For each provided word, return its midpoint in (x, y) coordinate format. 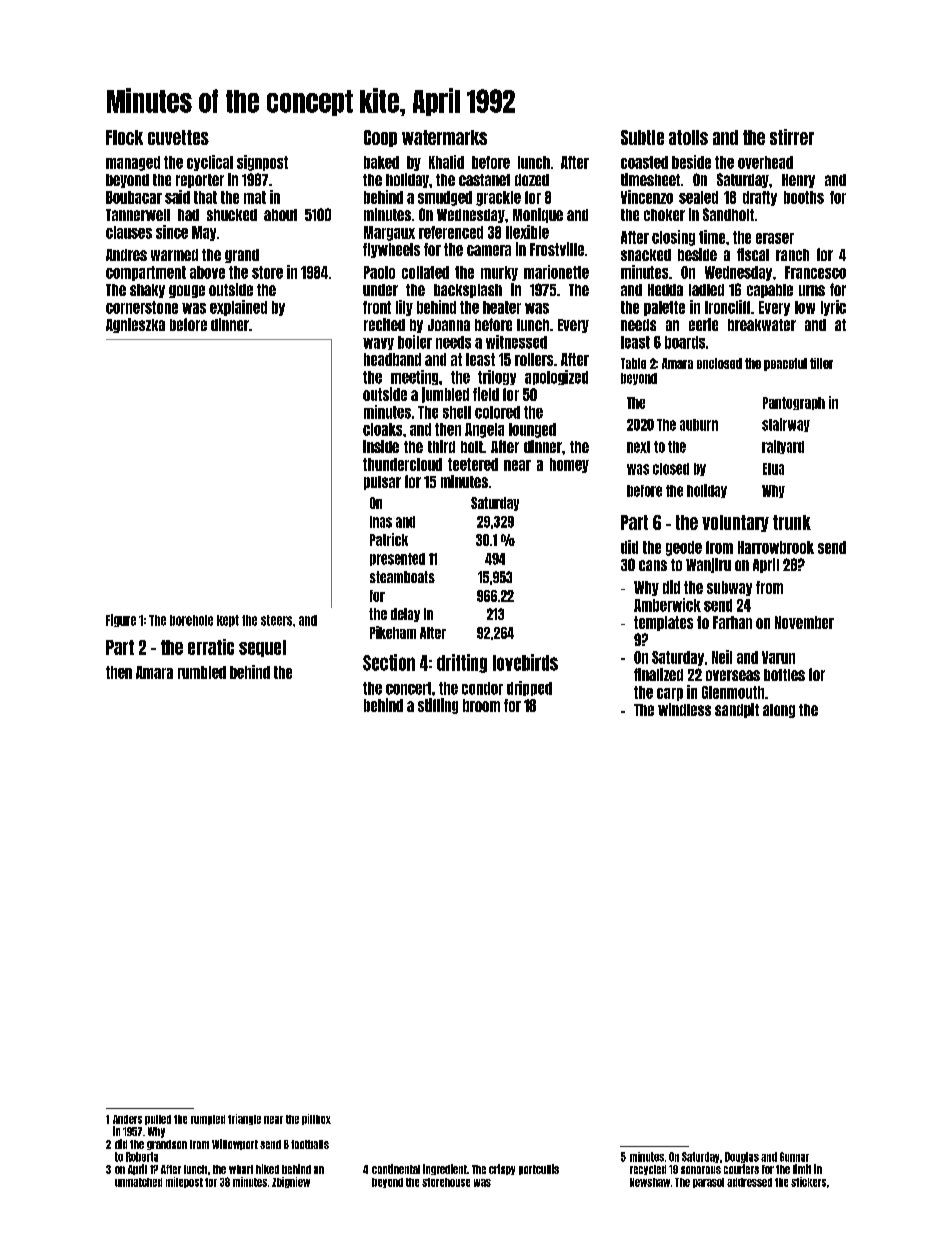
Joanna (449, 325)
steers (276, 620)
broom (481, 705)
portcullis (539, 1169)
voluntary (735, 523)
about (280, 215)
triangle (244, 1119)
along (779, 711)
